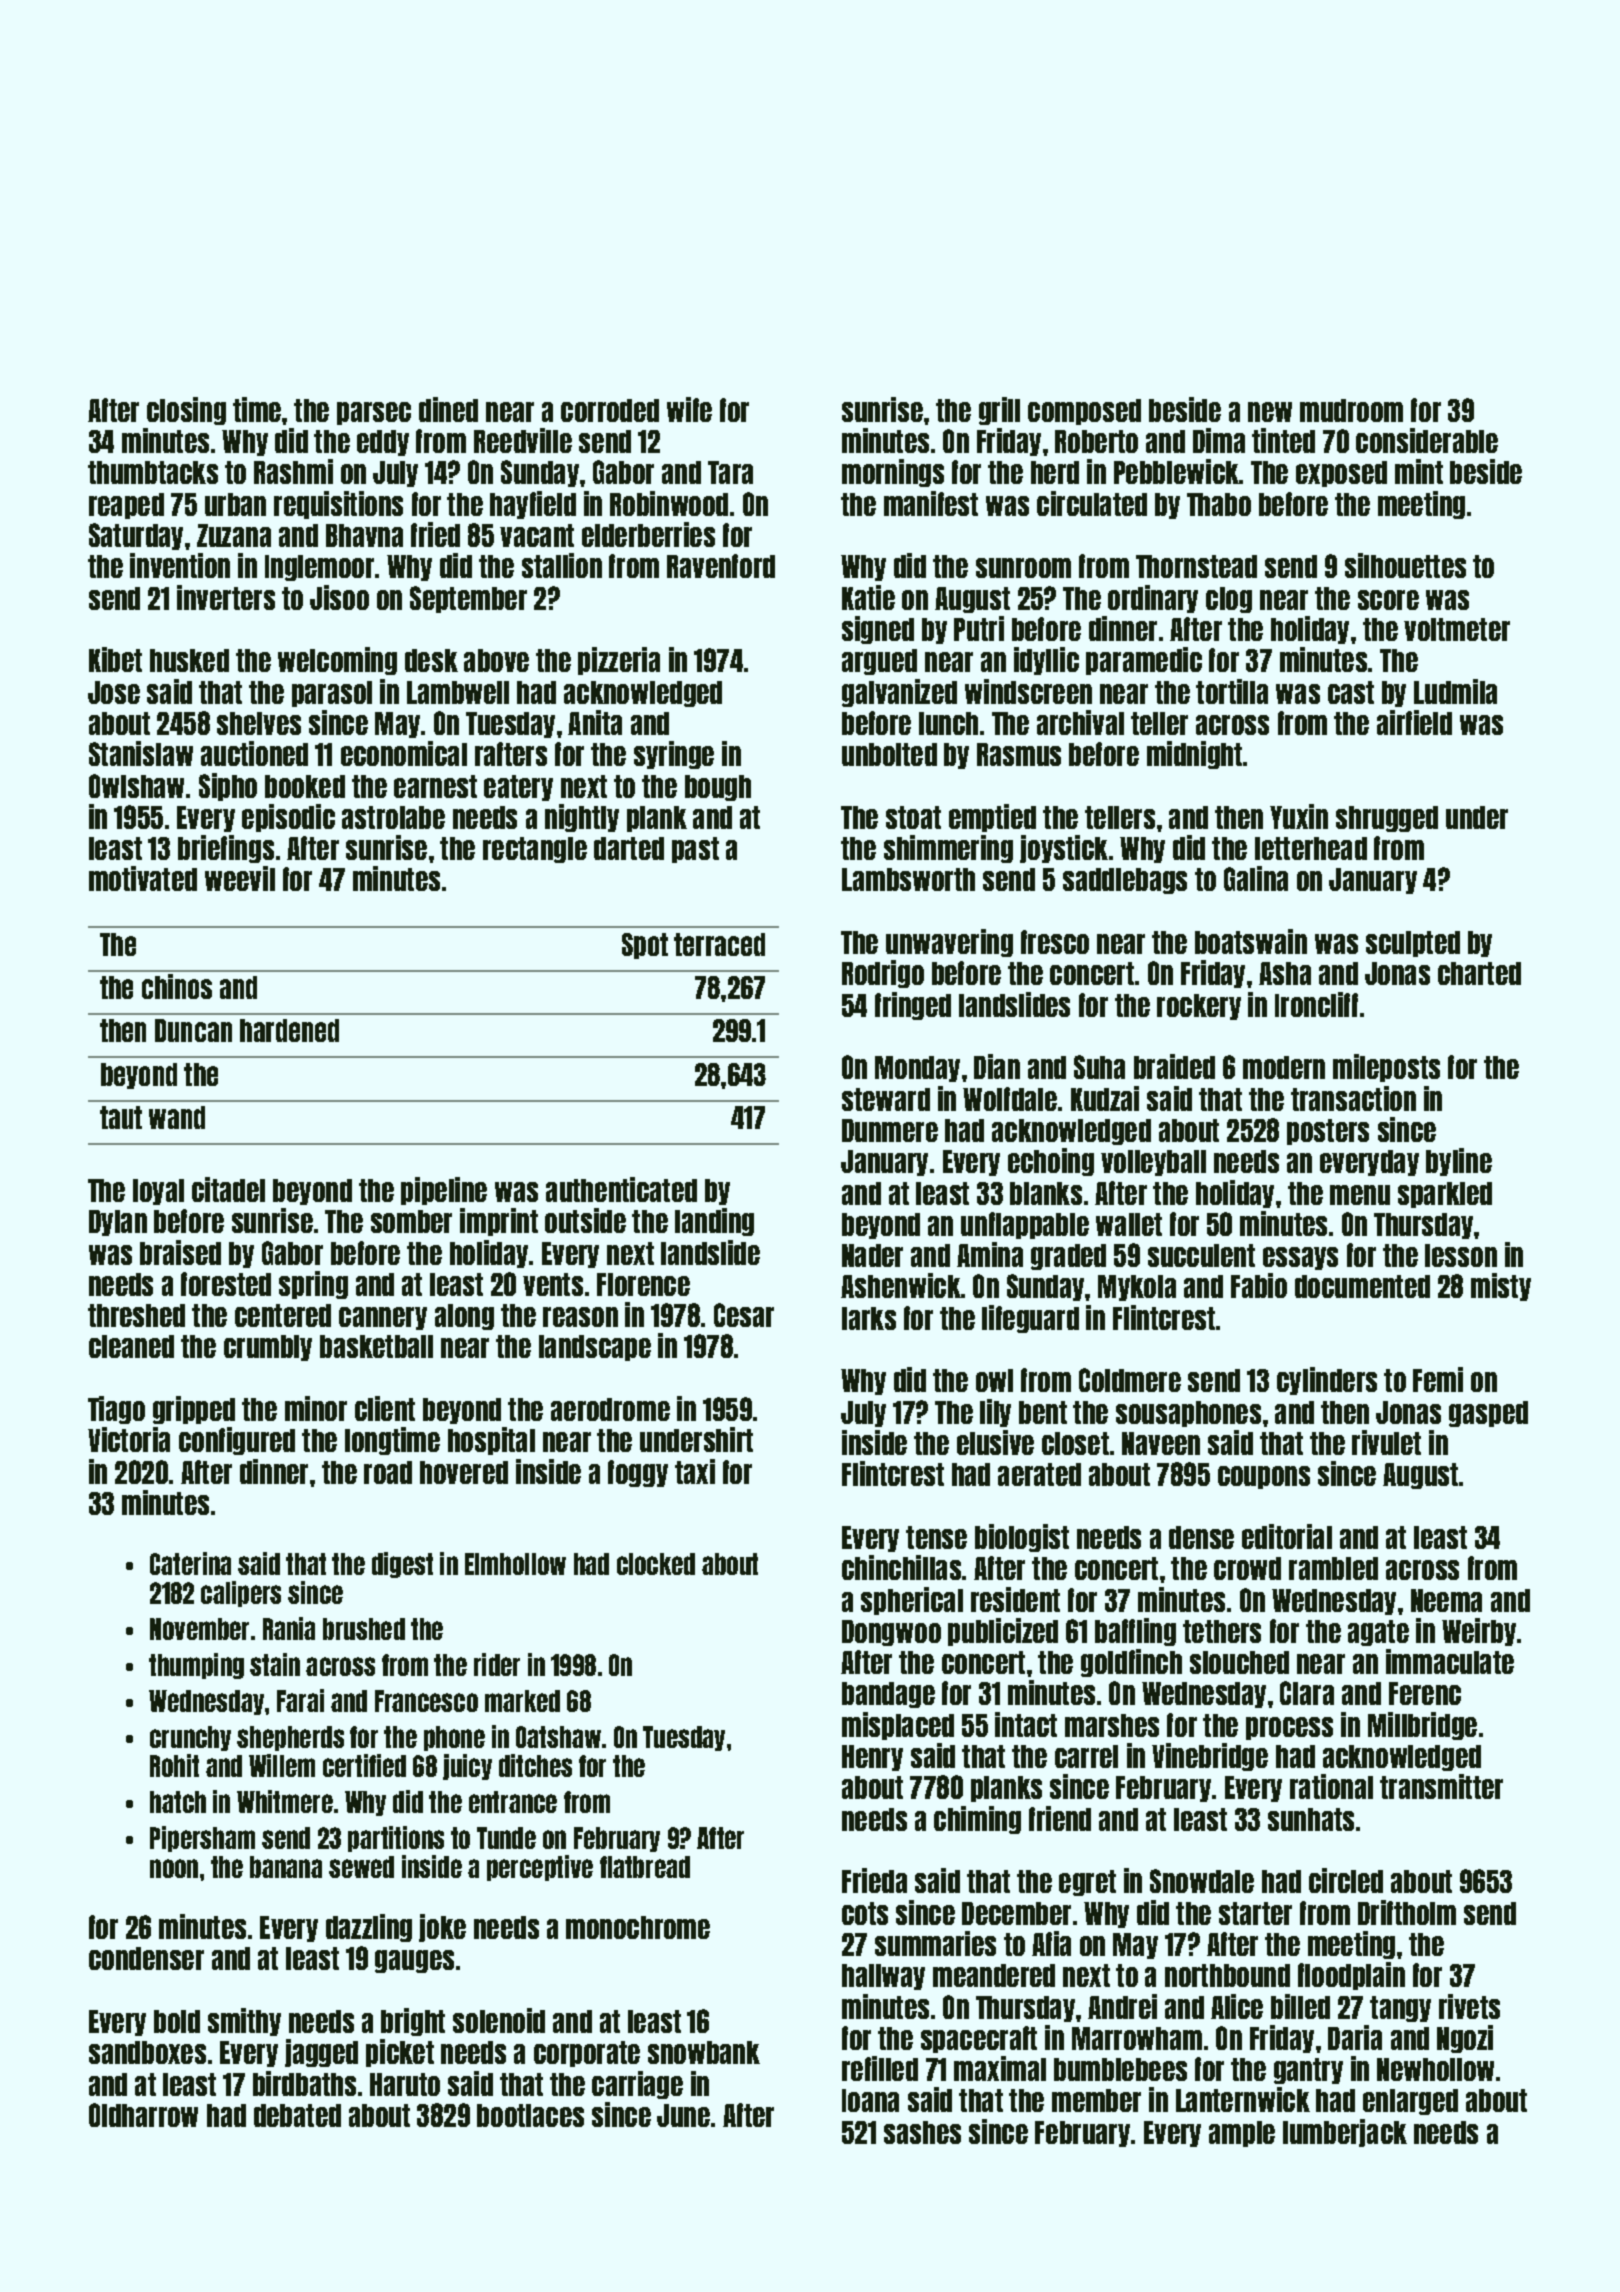  What do you see at coordinates (1459, 1162) in the document?
I see `byline` at bounding box center [1459, 1162].
